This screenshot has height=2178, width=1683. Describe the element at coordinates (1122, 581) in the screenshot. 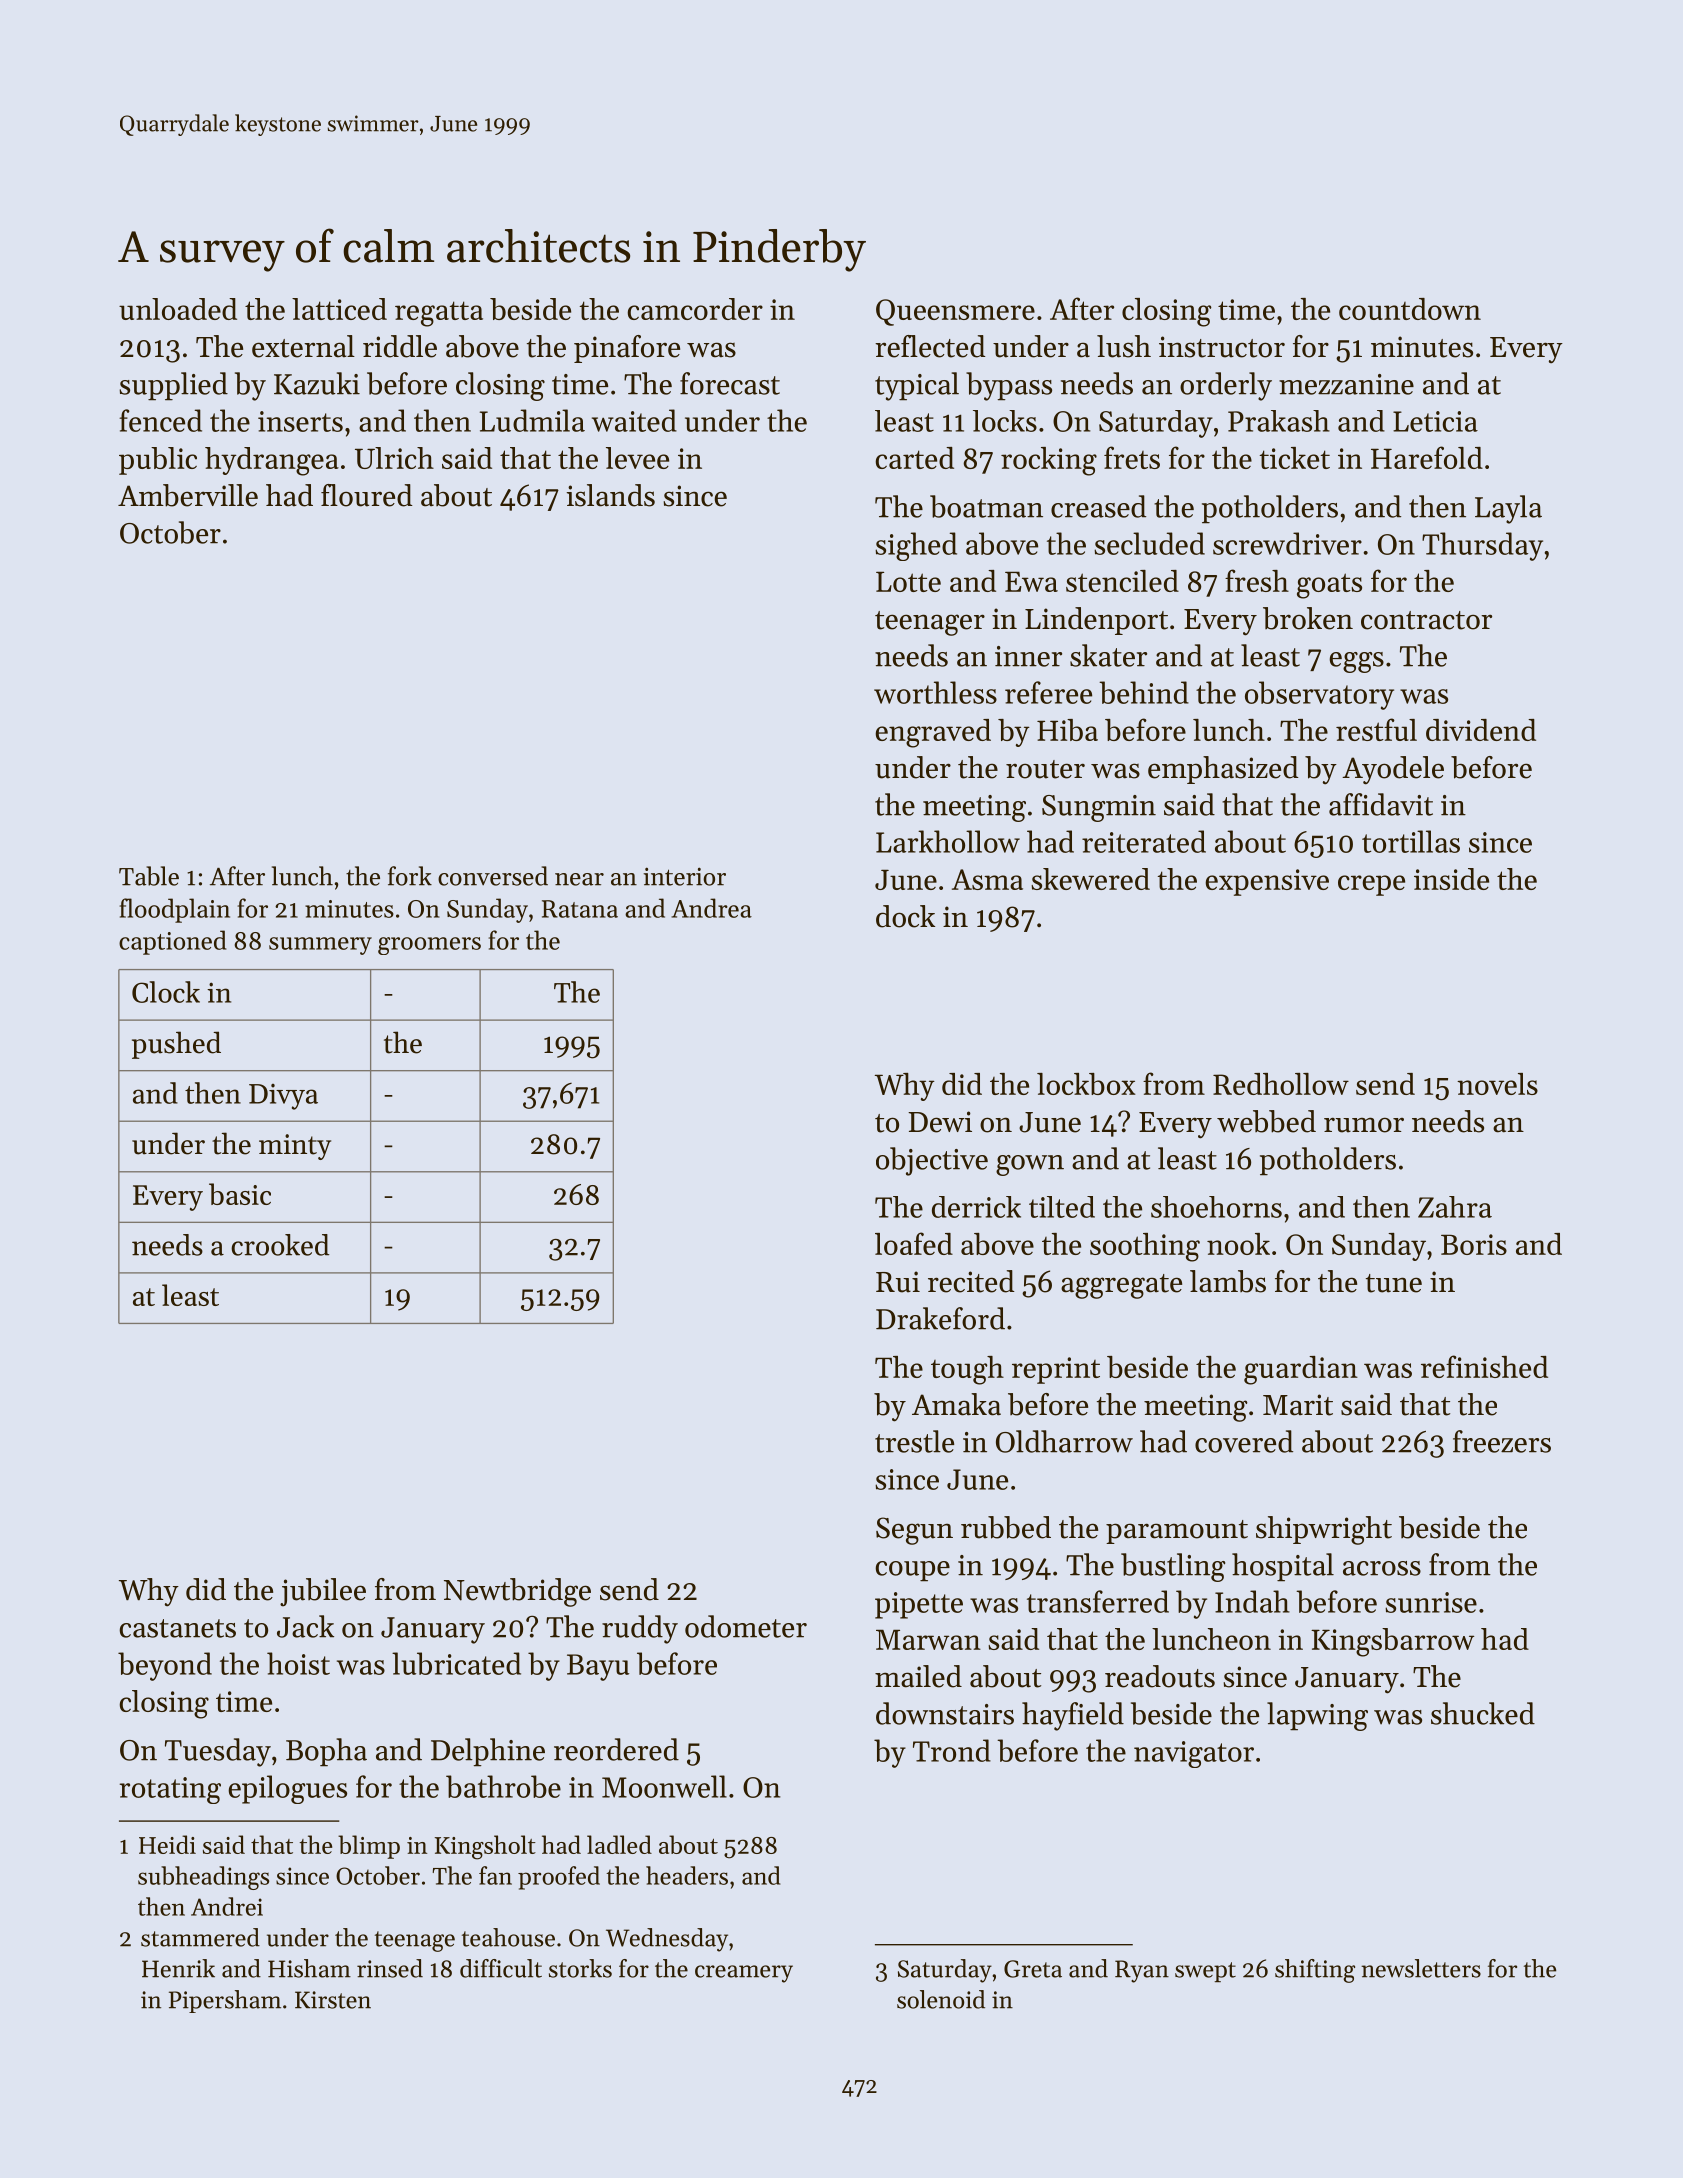

I see `stenciled` at that location.
